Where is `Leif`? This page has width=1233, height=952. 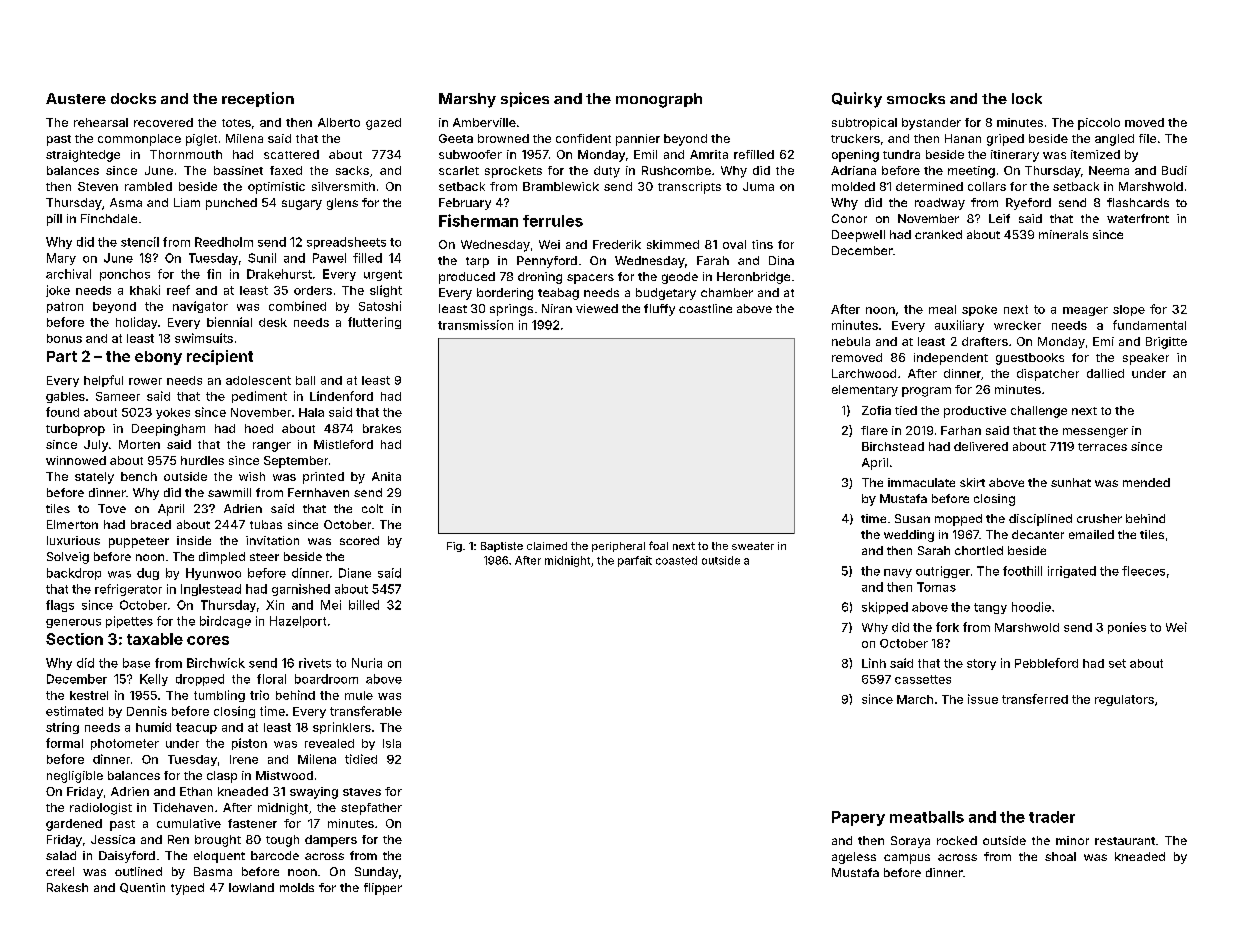 Leif is located at coordinates (999, 218).
